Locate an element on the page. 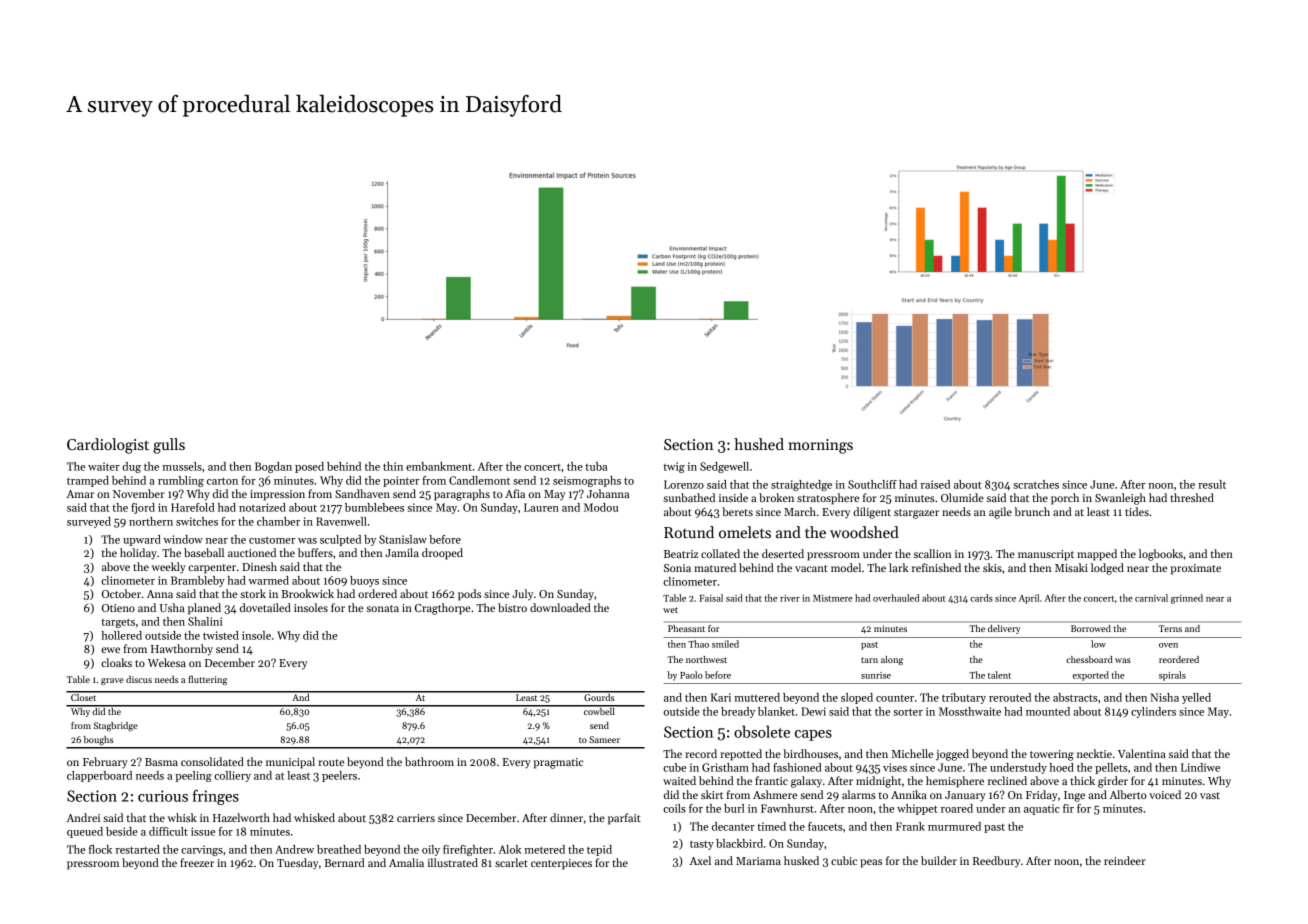 The width and height of the document is (1308, 924). fluttering is located at coordinates (207, 680).
